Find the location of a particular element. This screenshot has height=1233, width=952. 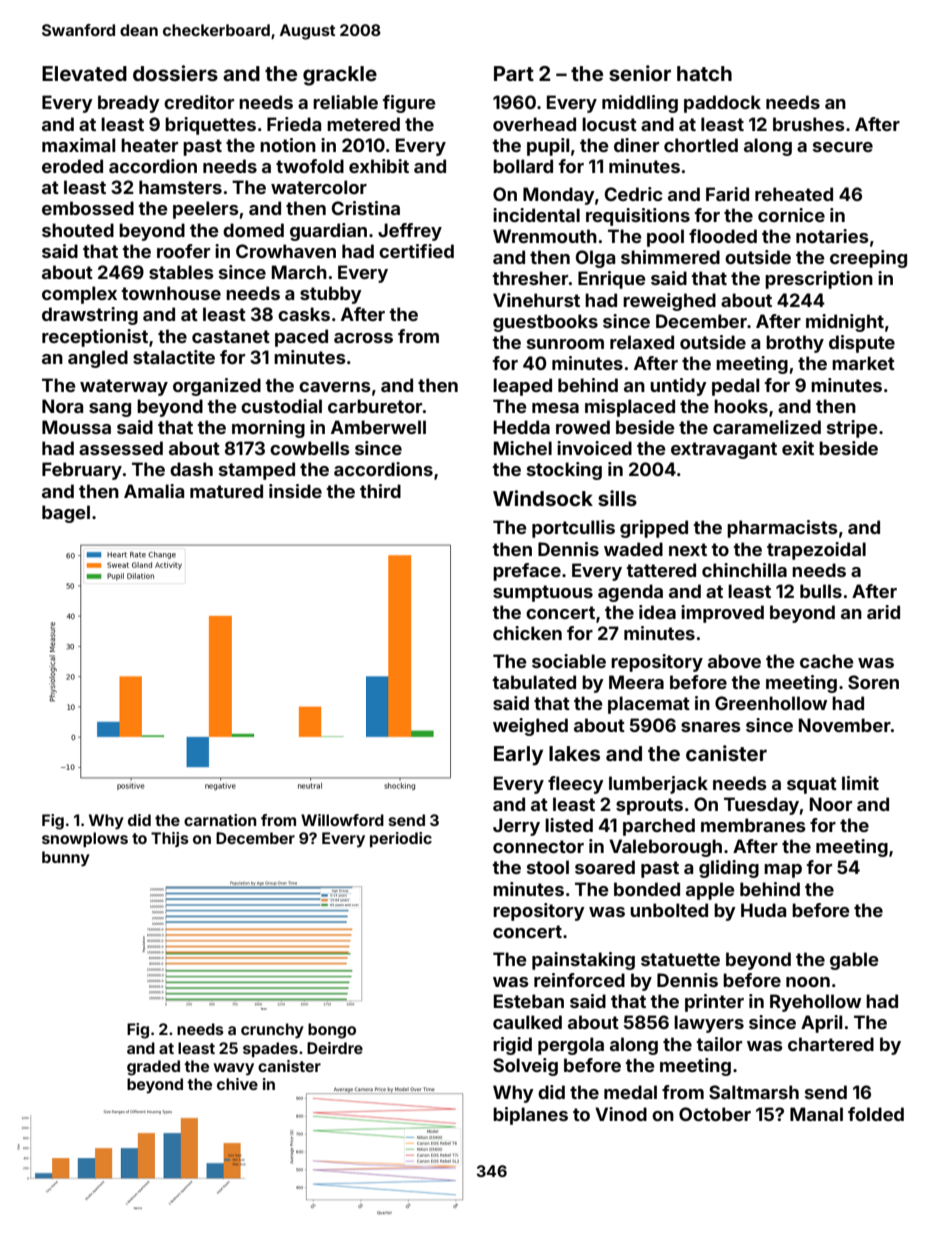

chive is located at coordinates (237, 1084).
